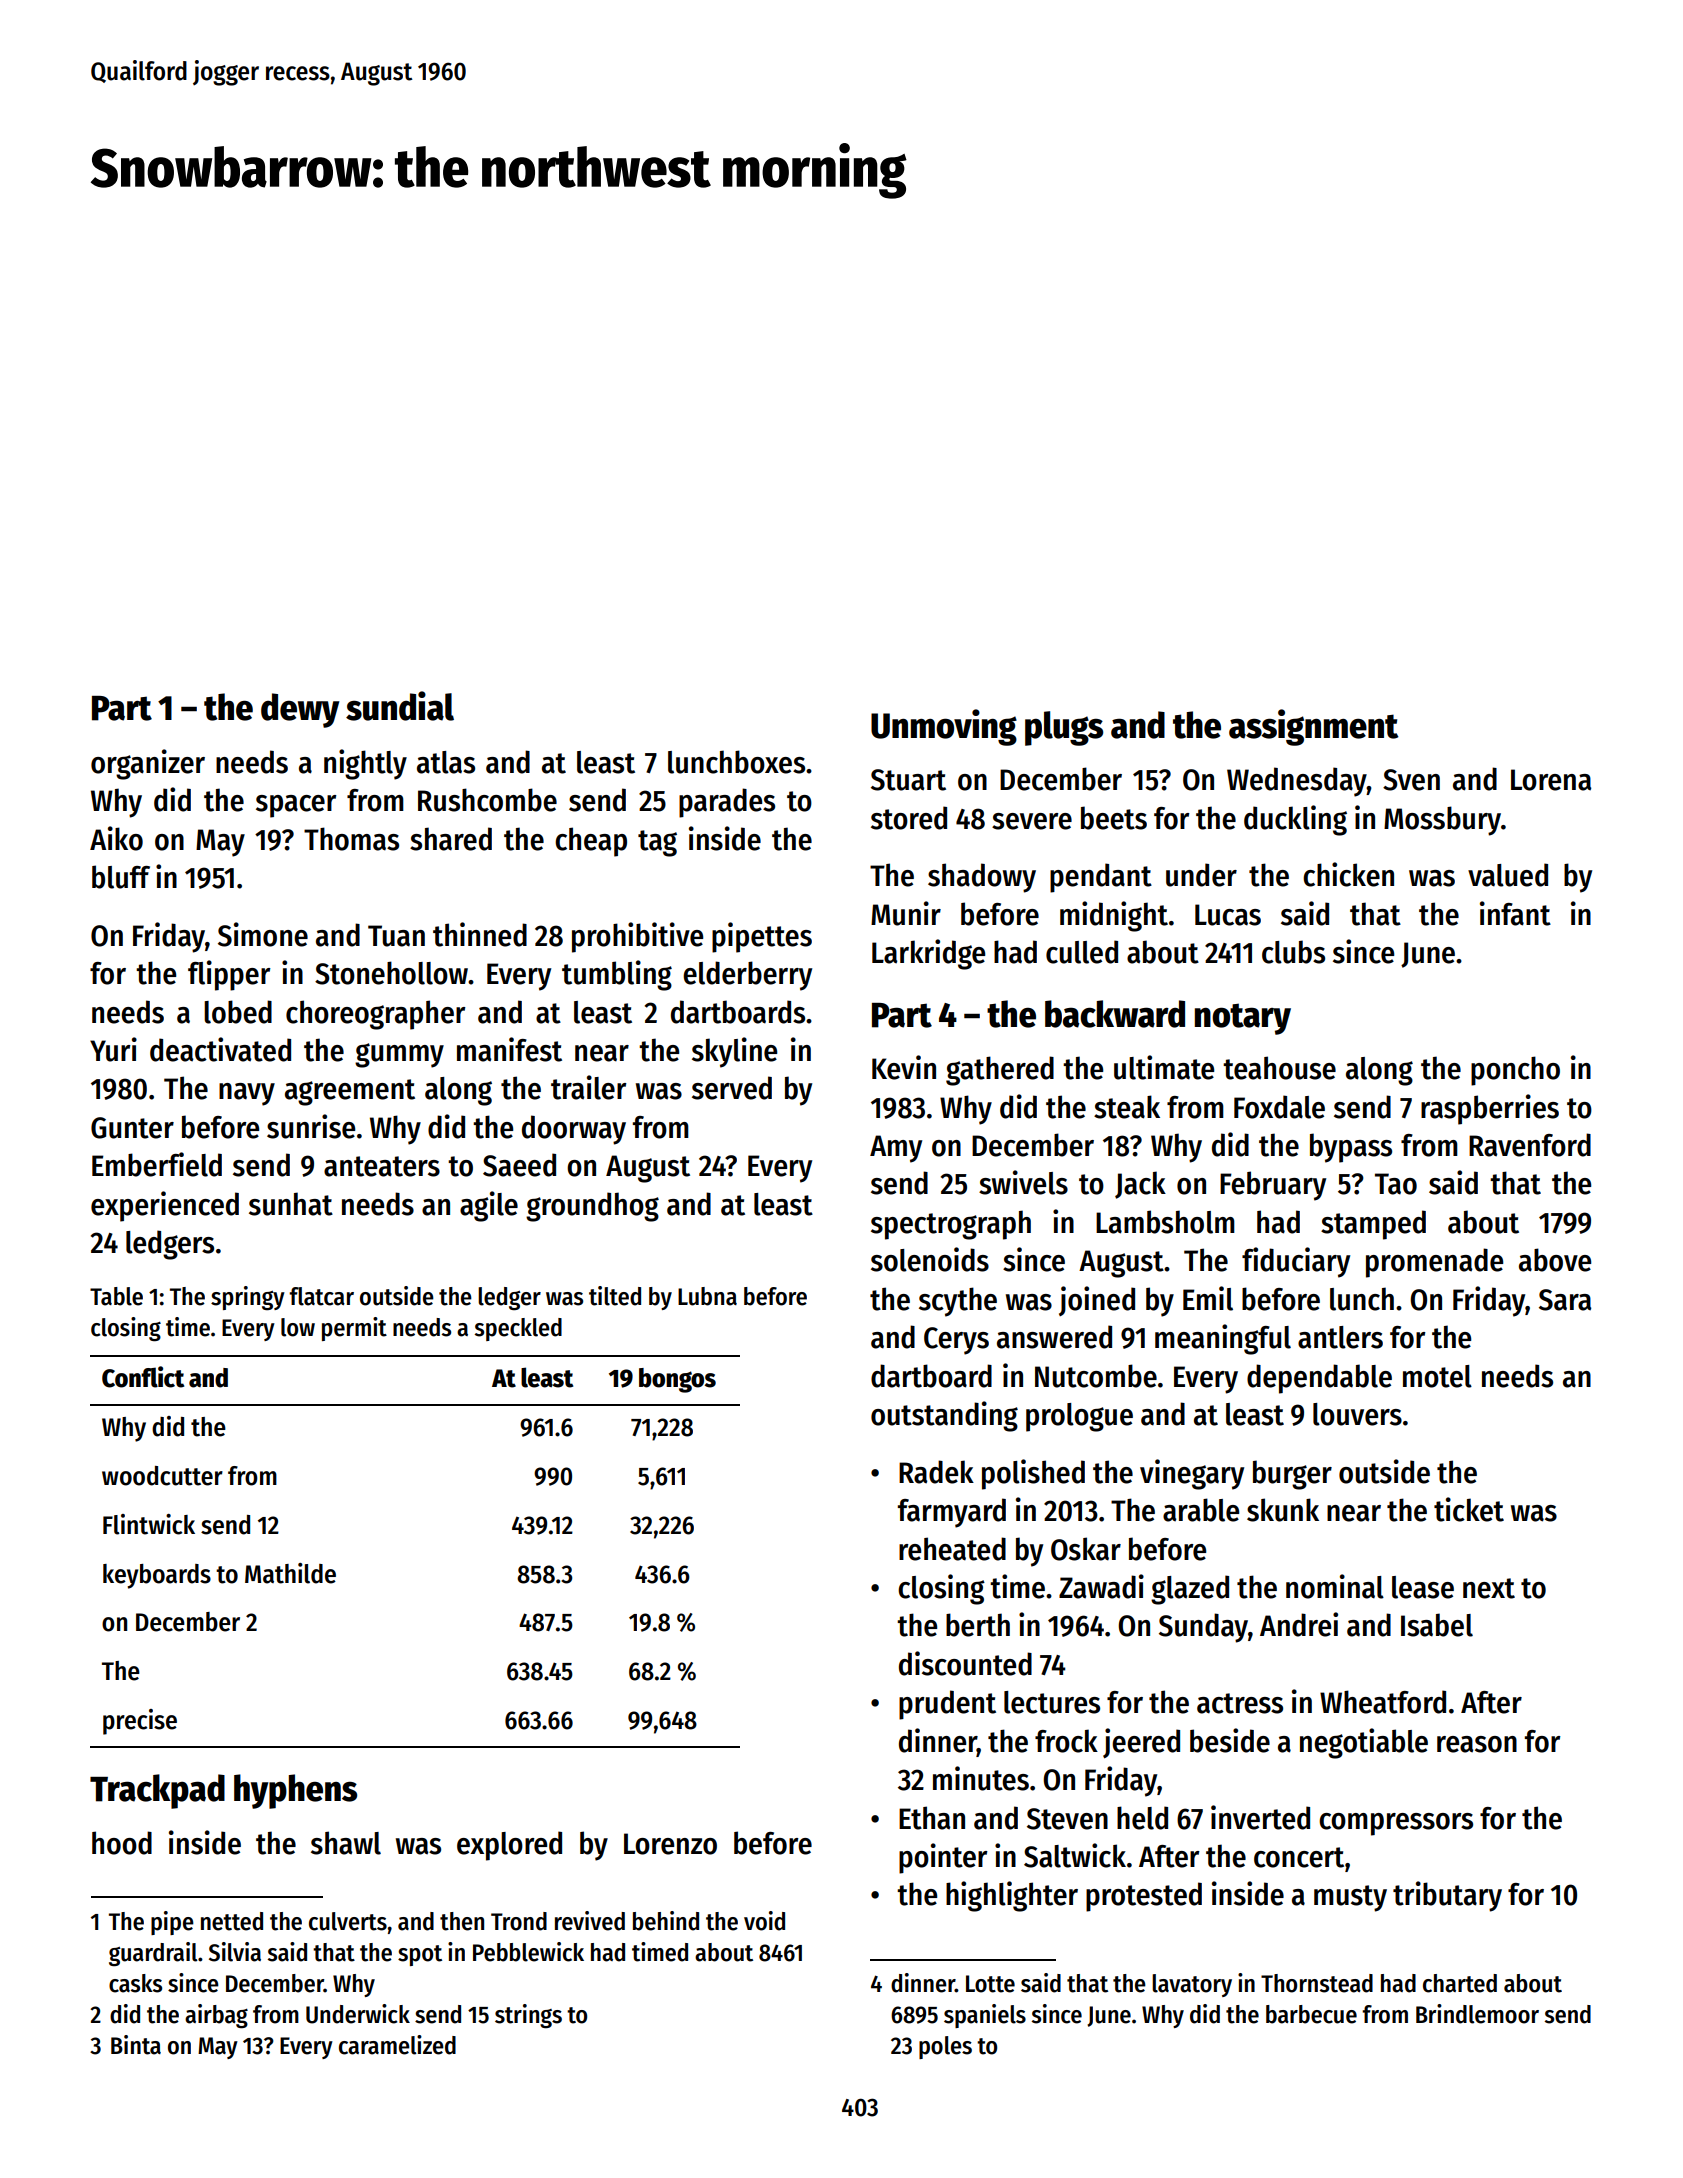 This screenshot has width=1683, height=2178. What do you see at coordinates (947, 1705) in the screenshot?
I see `prudent` at bounding box center [947, 1705].
